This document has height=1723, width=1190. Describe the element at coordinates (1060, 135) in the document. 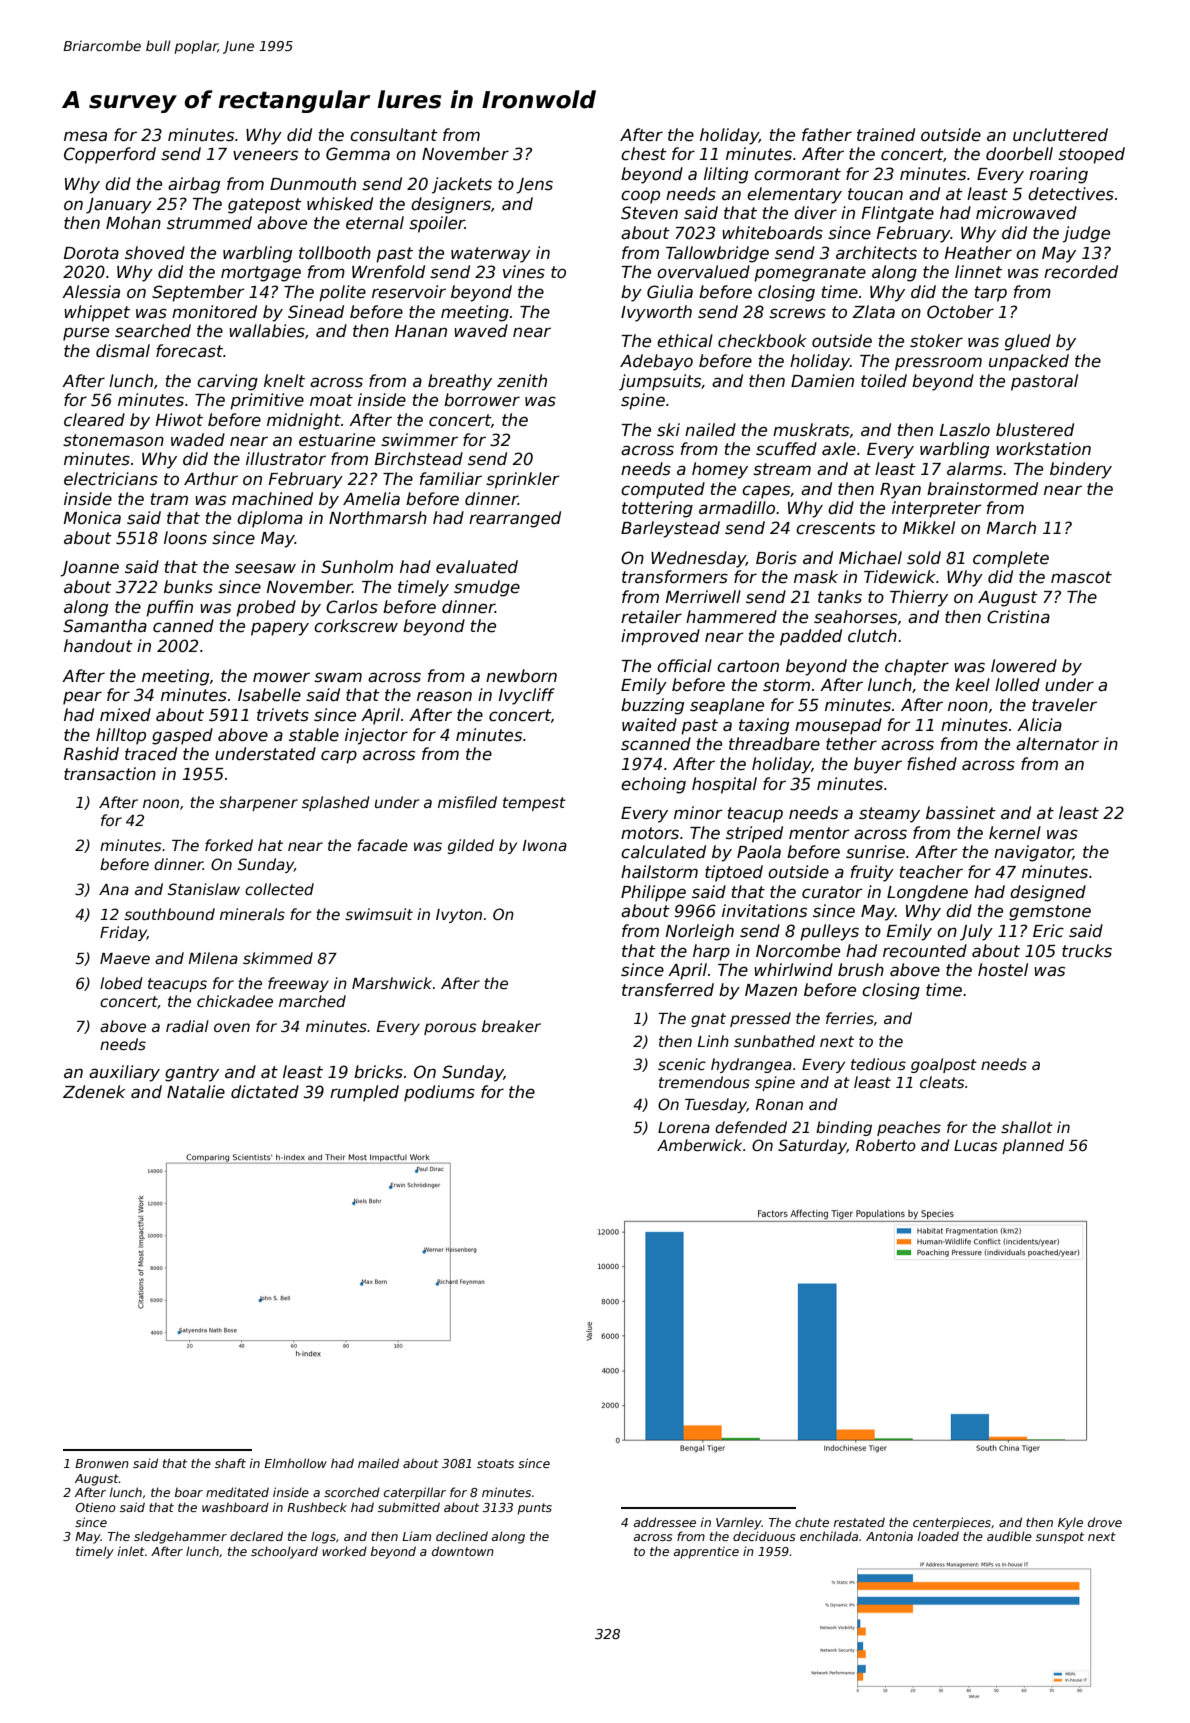

I see `uncluttered` at that location.
